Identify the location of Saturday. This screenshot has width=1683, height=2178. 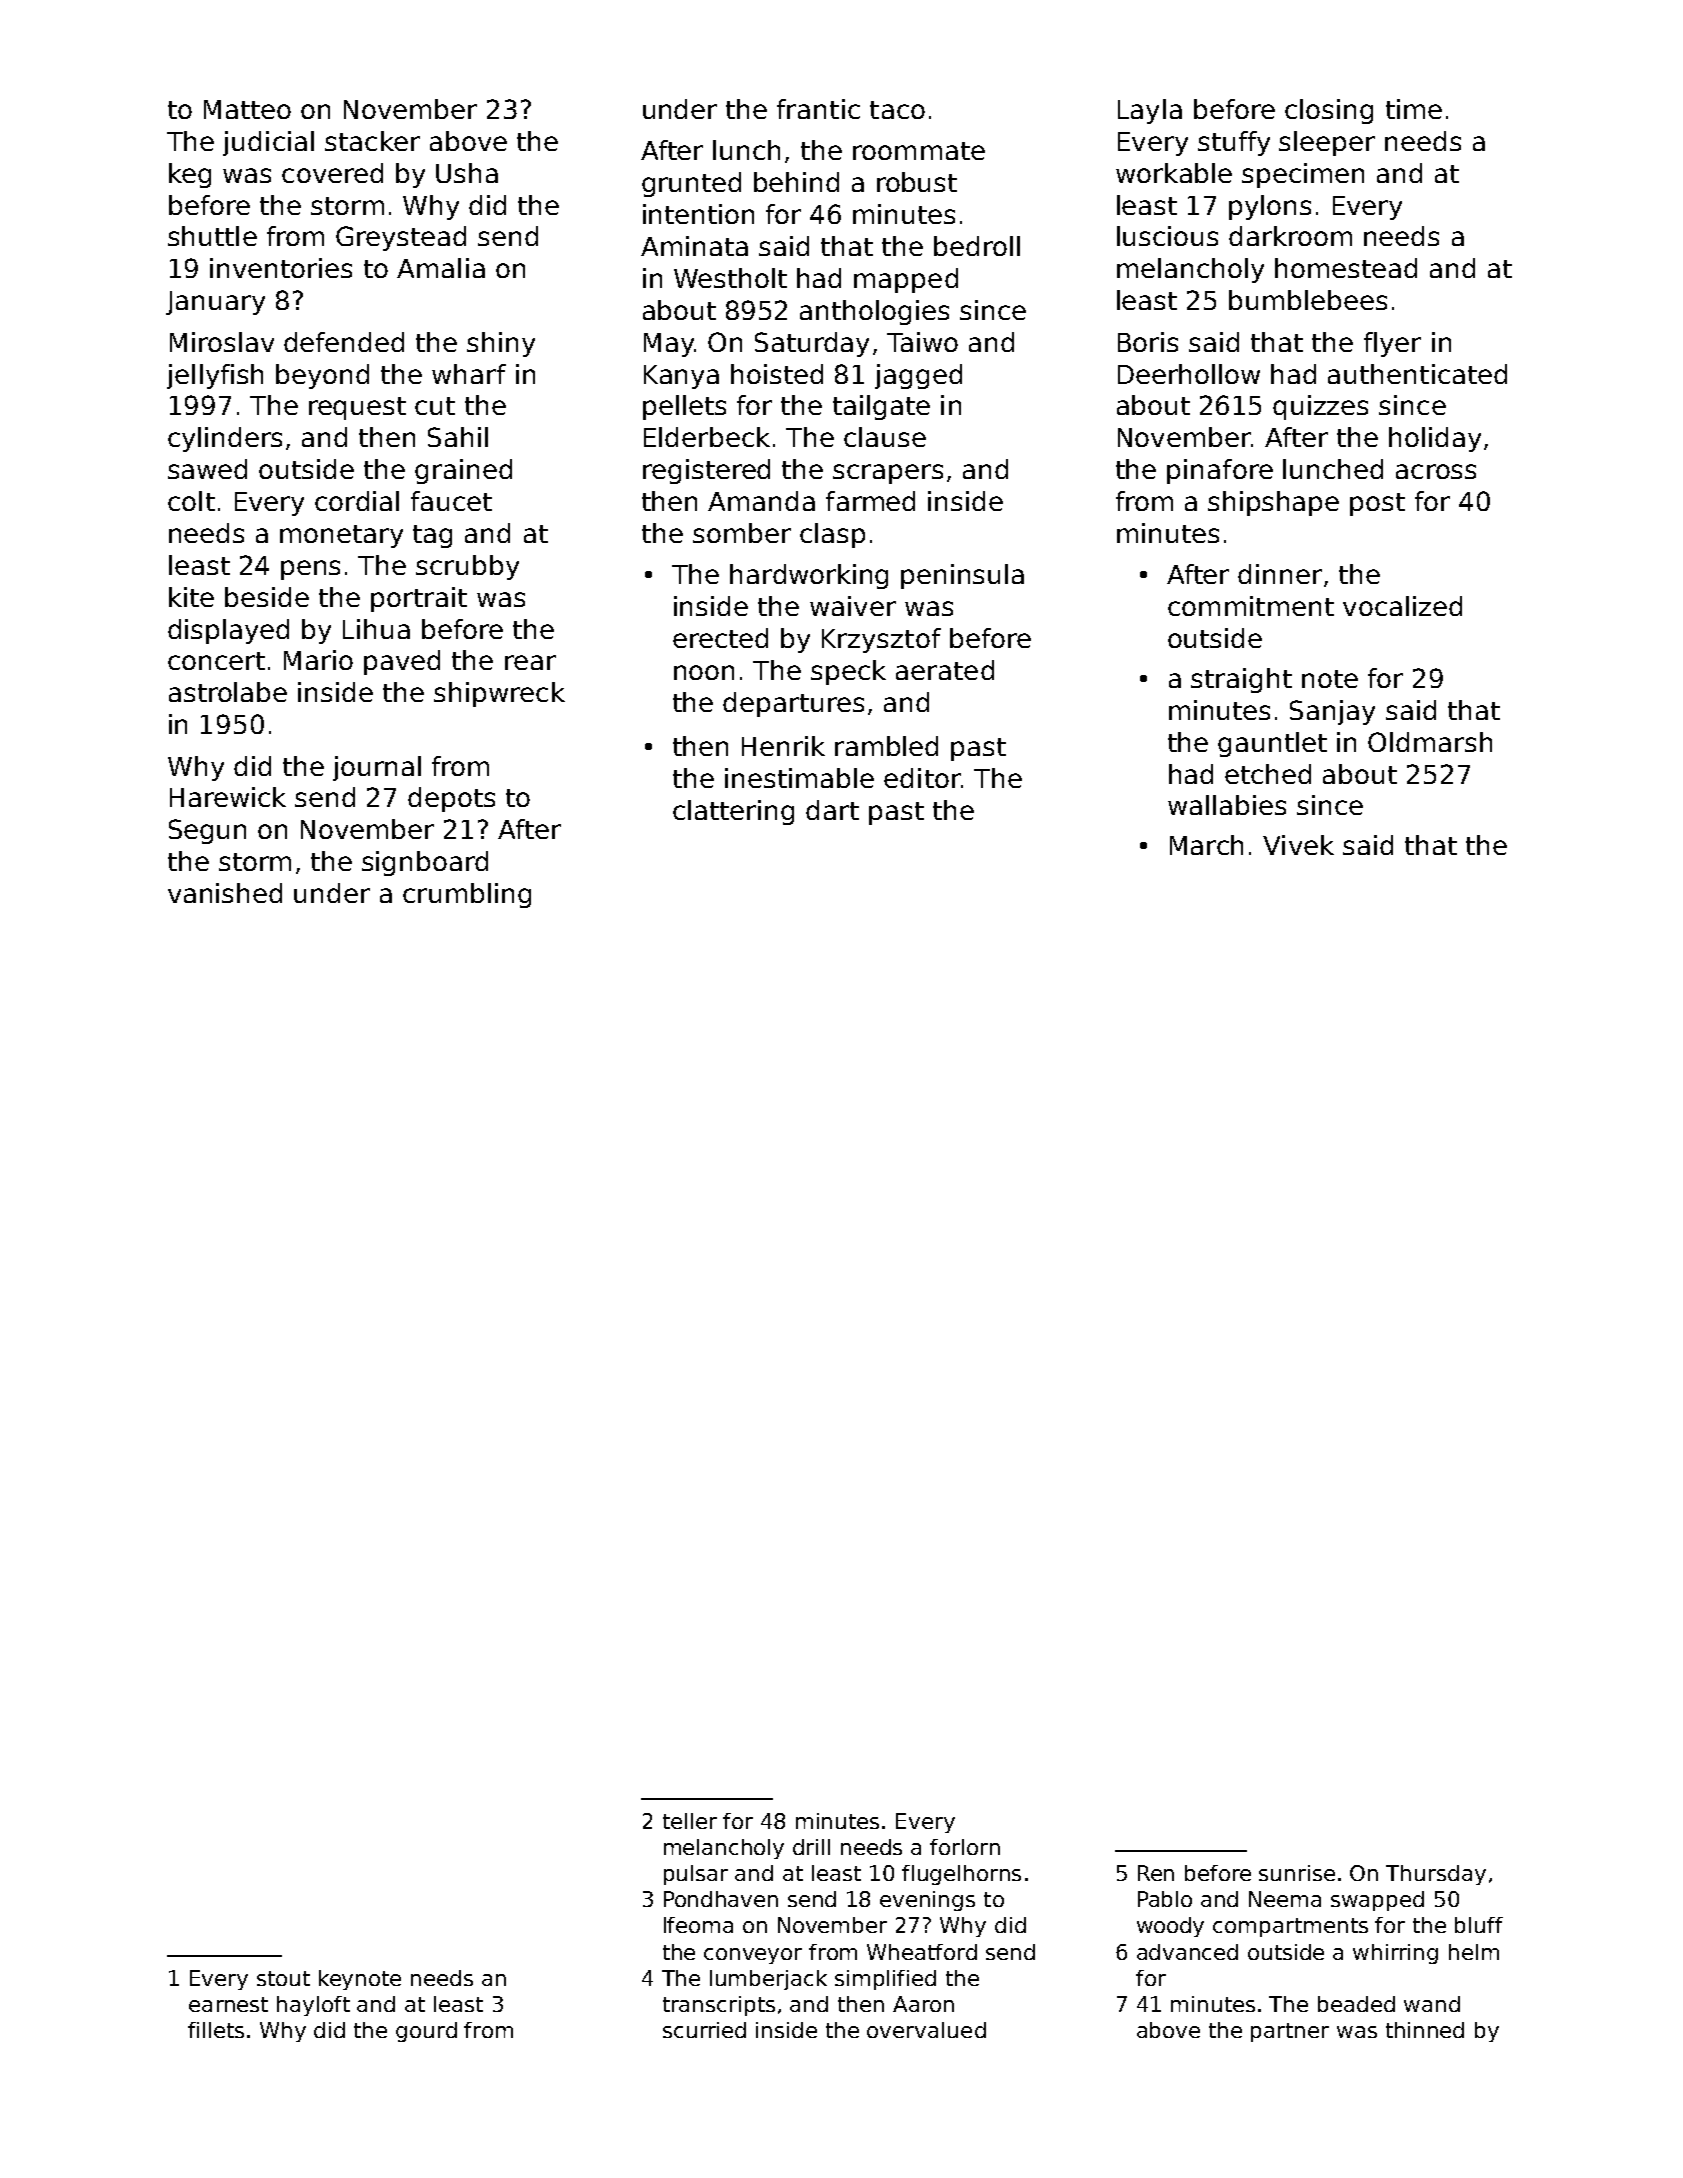
(812, 344).
